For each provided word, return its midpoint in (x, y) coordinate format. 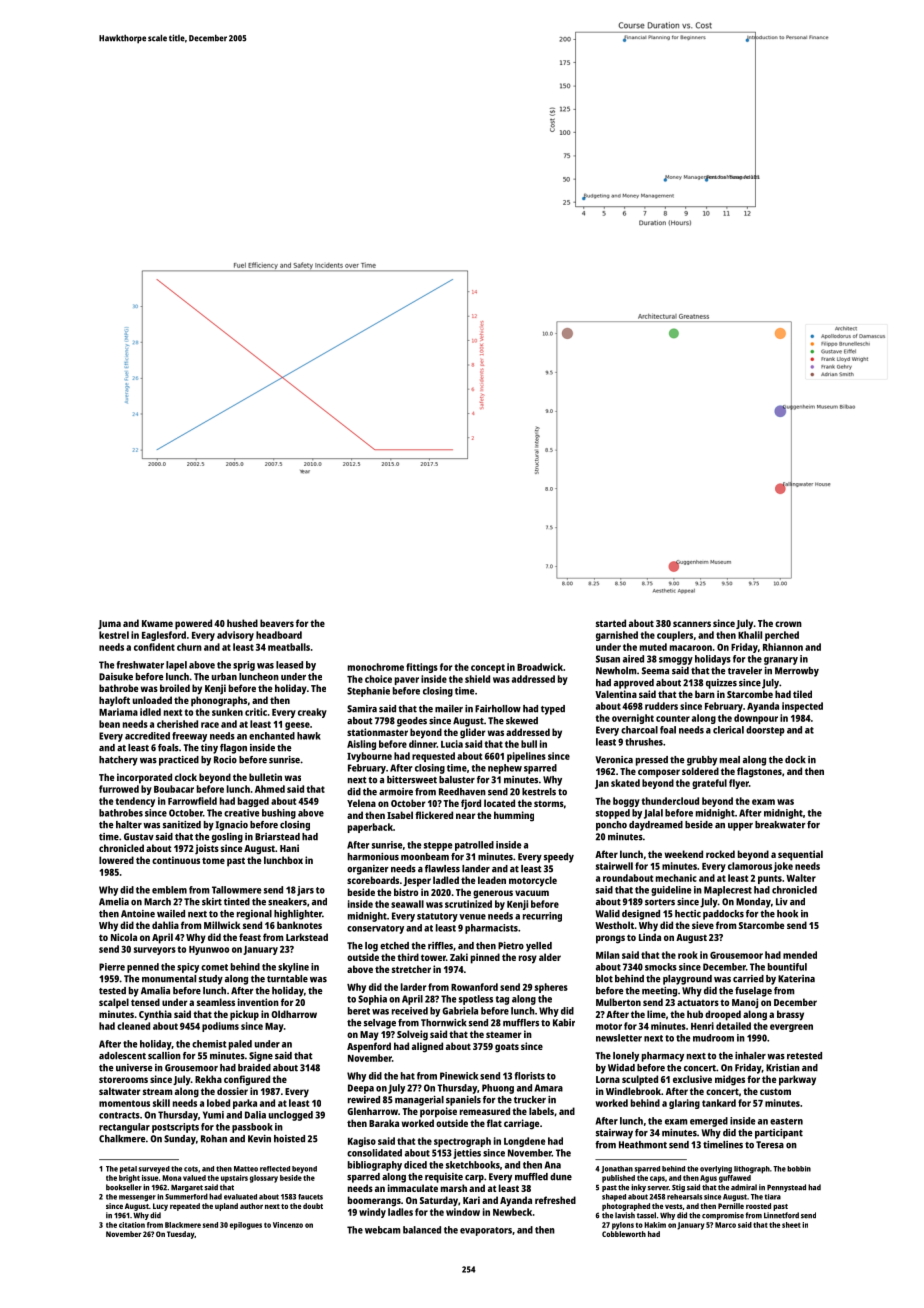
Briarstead (277, 837)
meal (730, 760)
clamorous (750, 866)
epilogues (246, 1226)
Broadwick (540, 667)
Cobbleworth (624, 1234)
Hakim (655, 1225)
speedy (559, 858)
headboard (279, 635)
